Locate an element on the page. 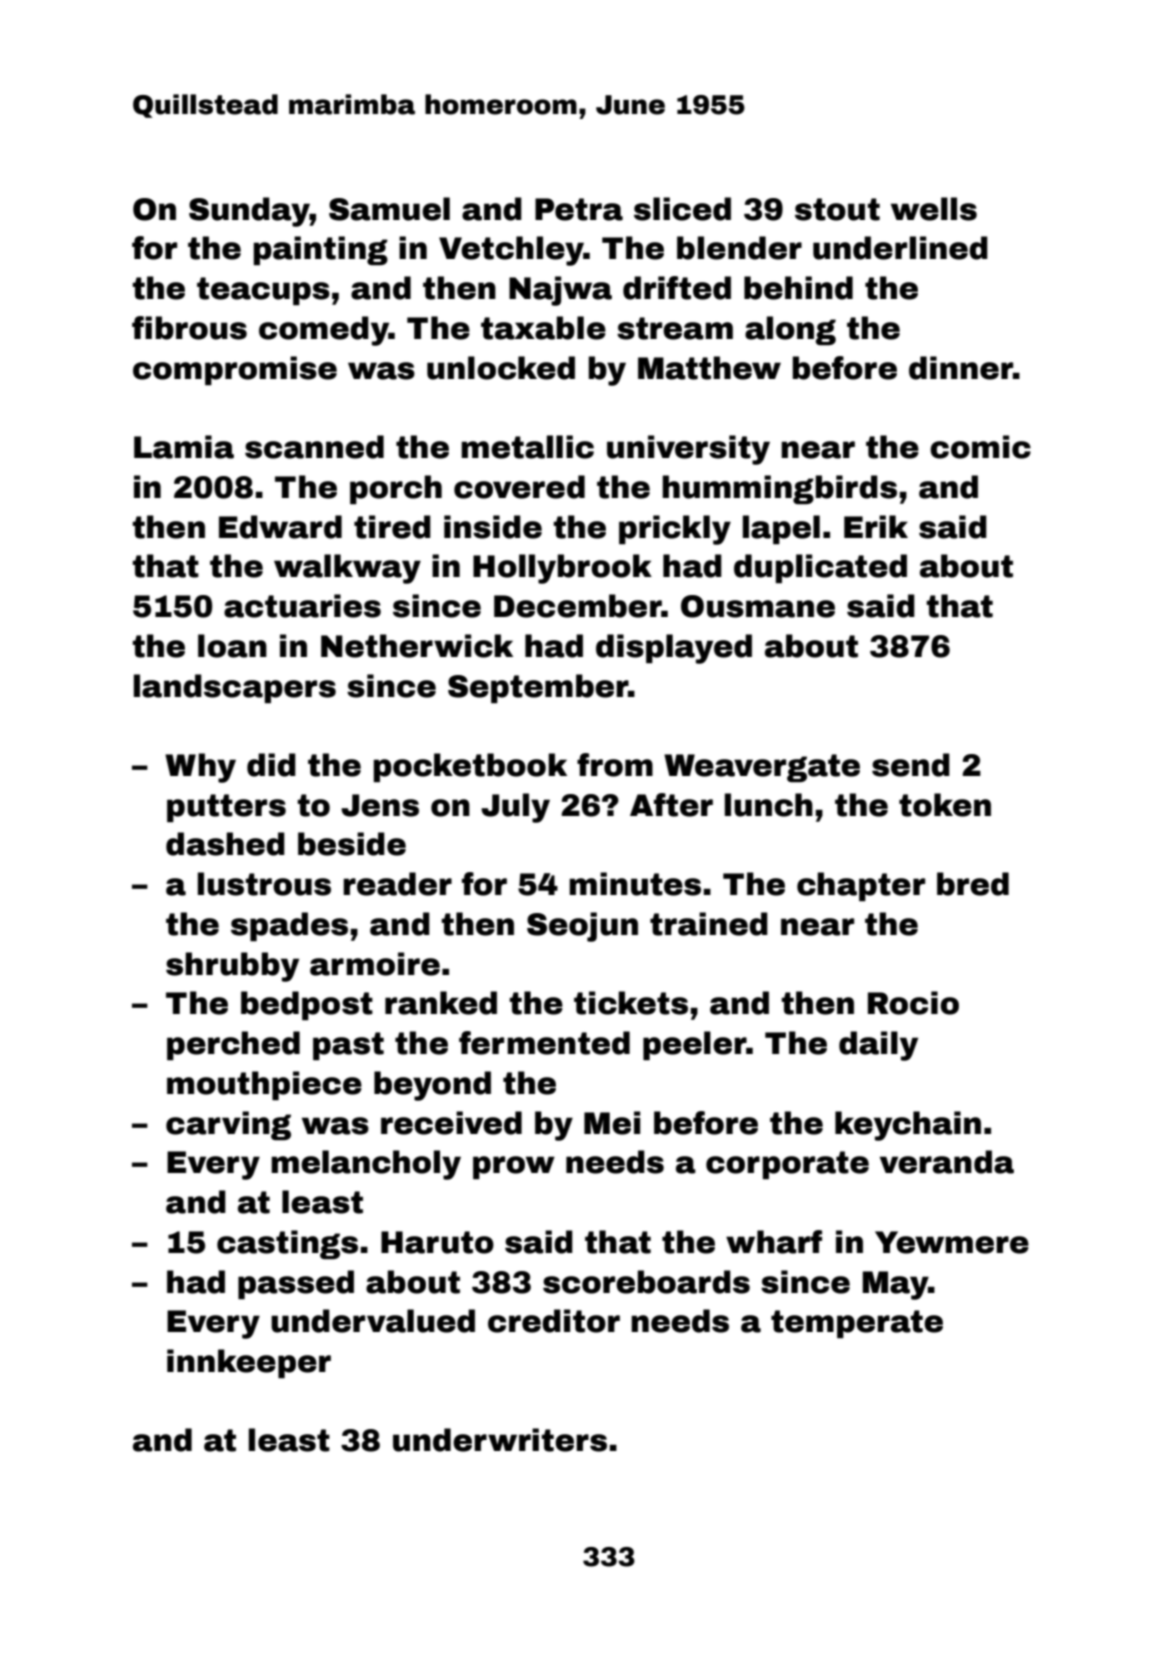 The height and width of the document is (1654, 1165). scoreboards is located at coordinates (646, 1282).
